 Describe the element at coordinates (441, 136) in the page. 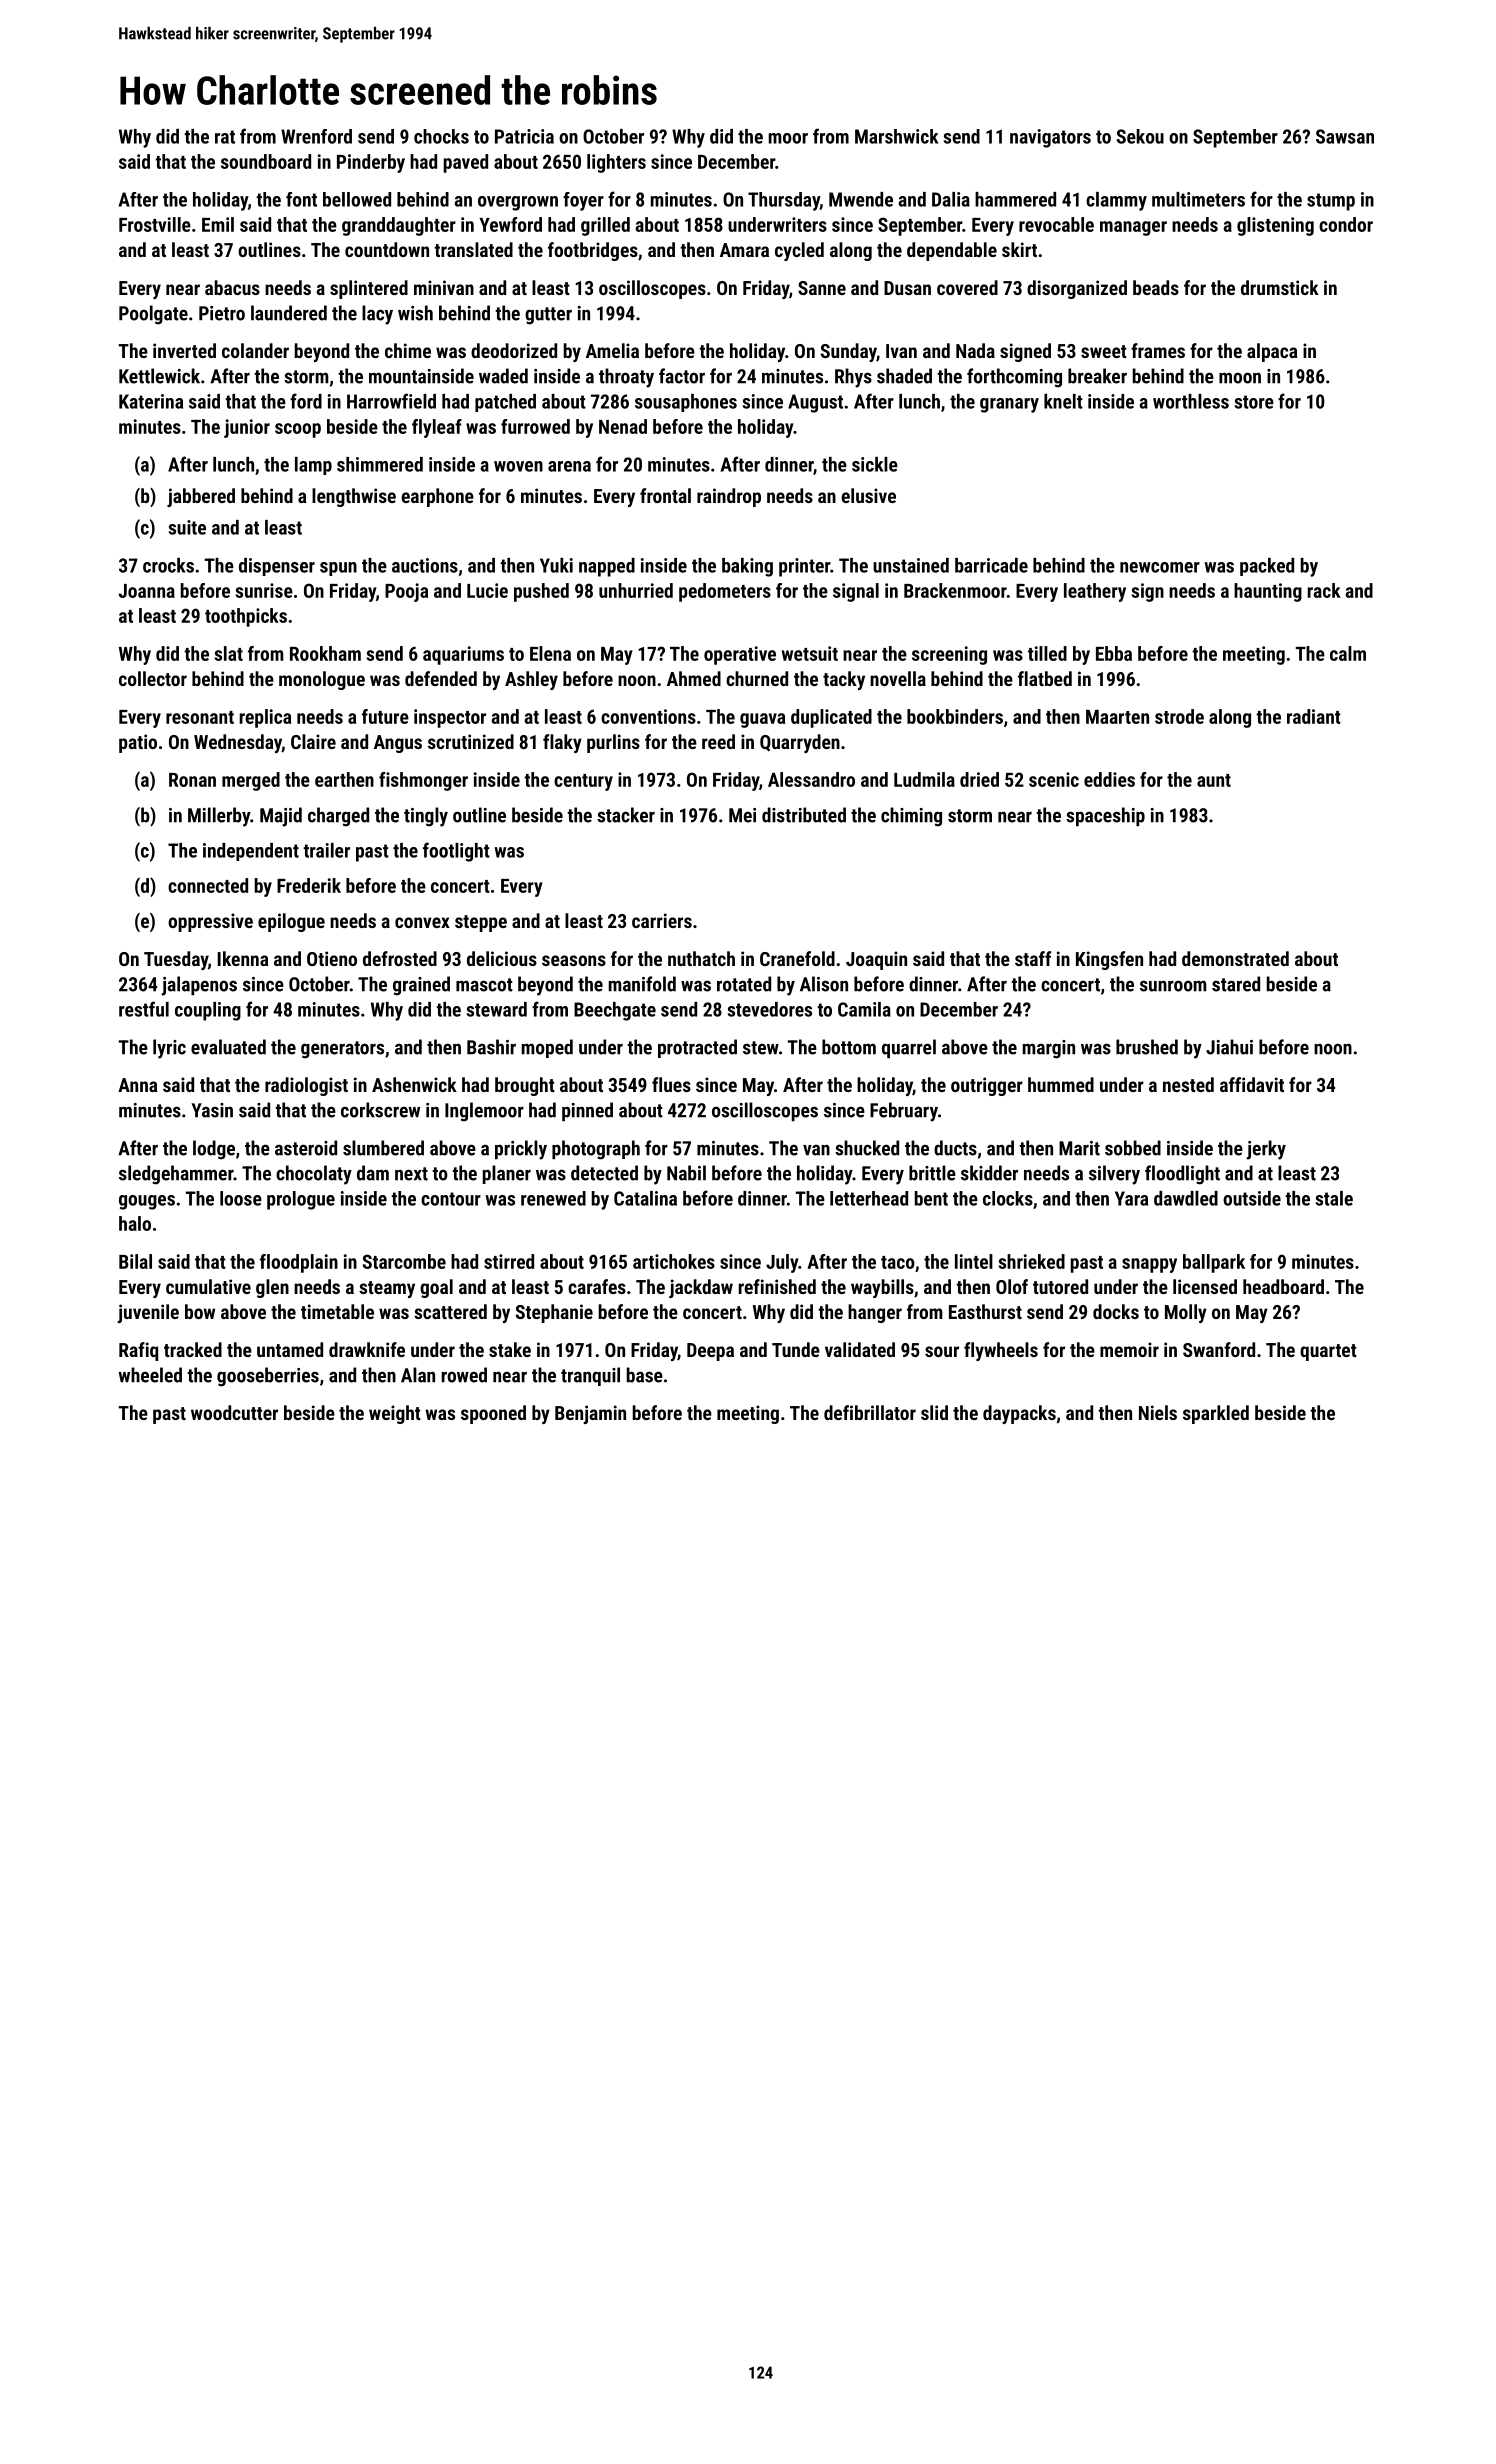

I see `chocks` at that location.
